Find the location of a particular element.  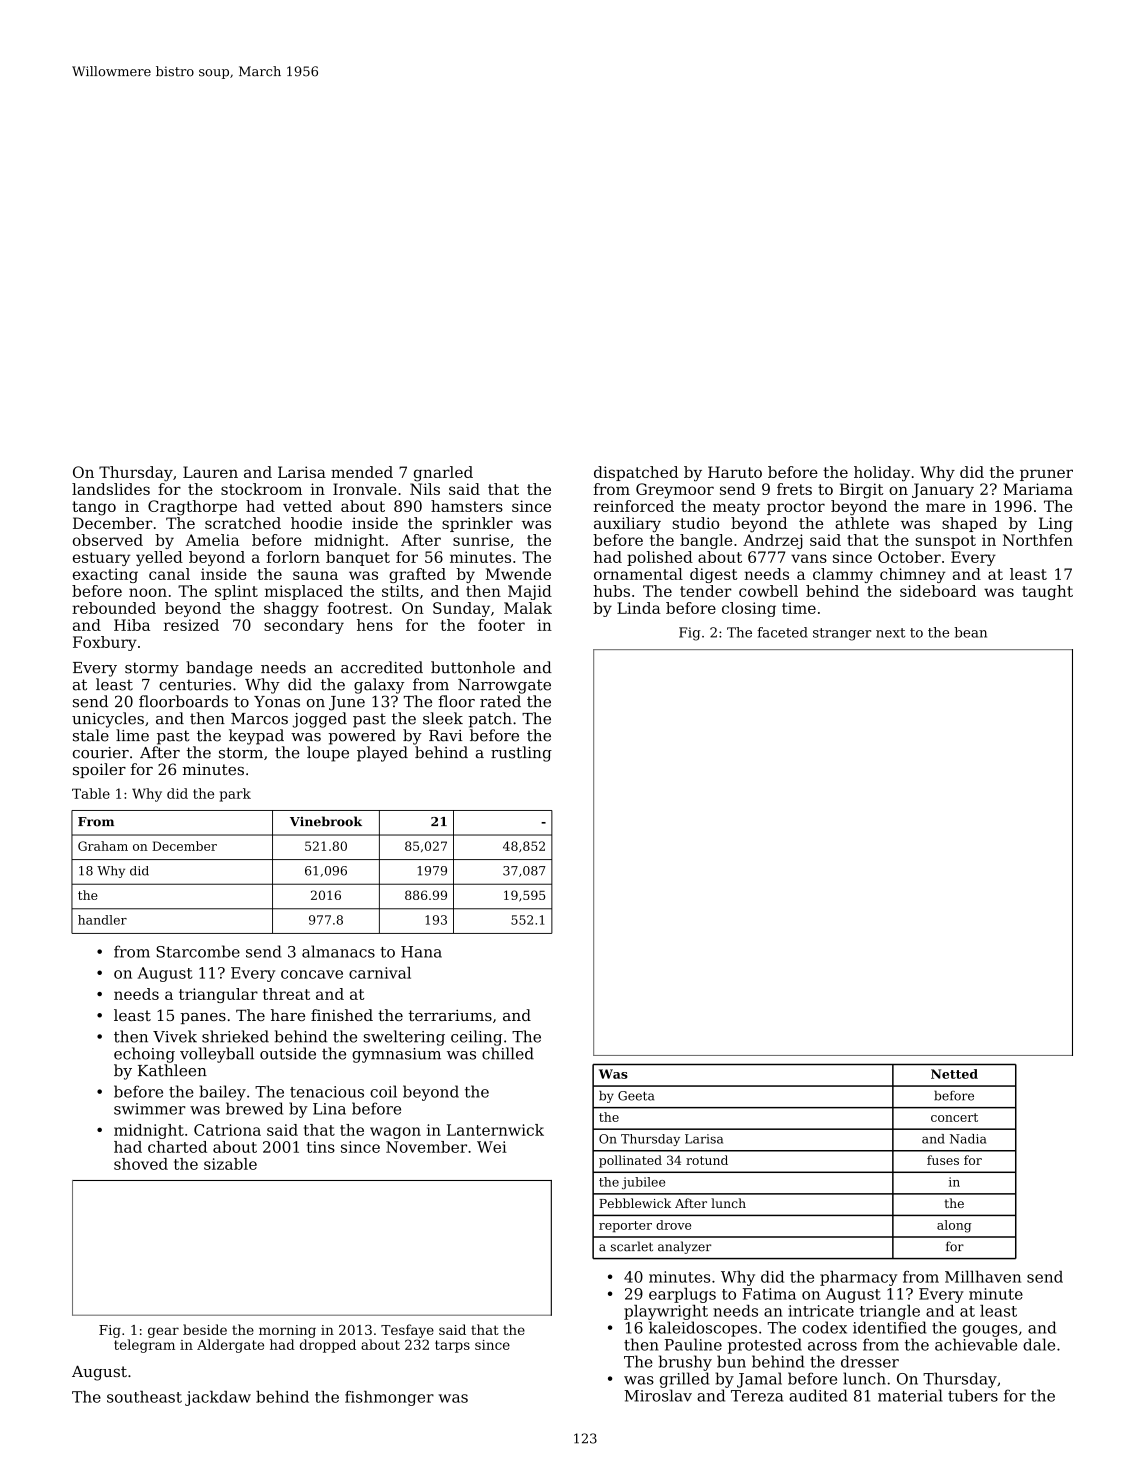

Geeta is located at coordinates (636, 1096).
